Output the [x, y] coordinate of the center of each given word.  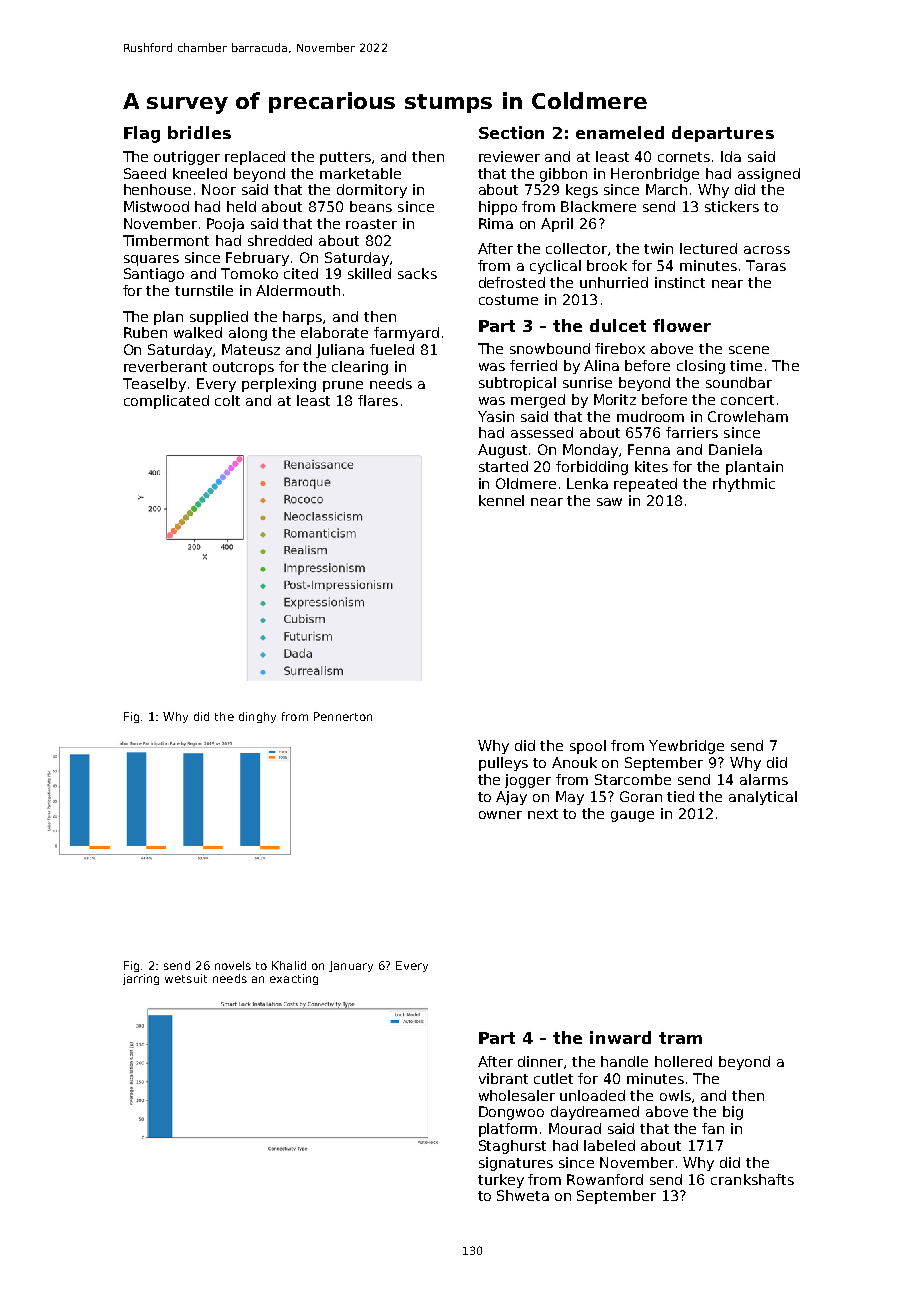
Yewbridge [686, 747]
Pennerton [343, 716]
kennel [501, 500]
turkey [501, 1181]
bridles [199, 132]
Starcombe [633, 779]
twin [658, 248]
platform [508, 1130]
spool [588, 747]
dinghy [257, 717]
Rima [496, 223]
